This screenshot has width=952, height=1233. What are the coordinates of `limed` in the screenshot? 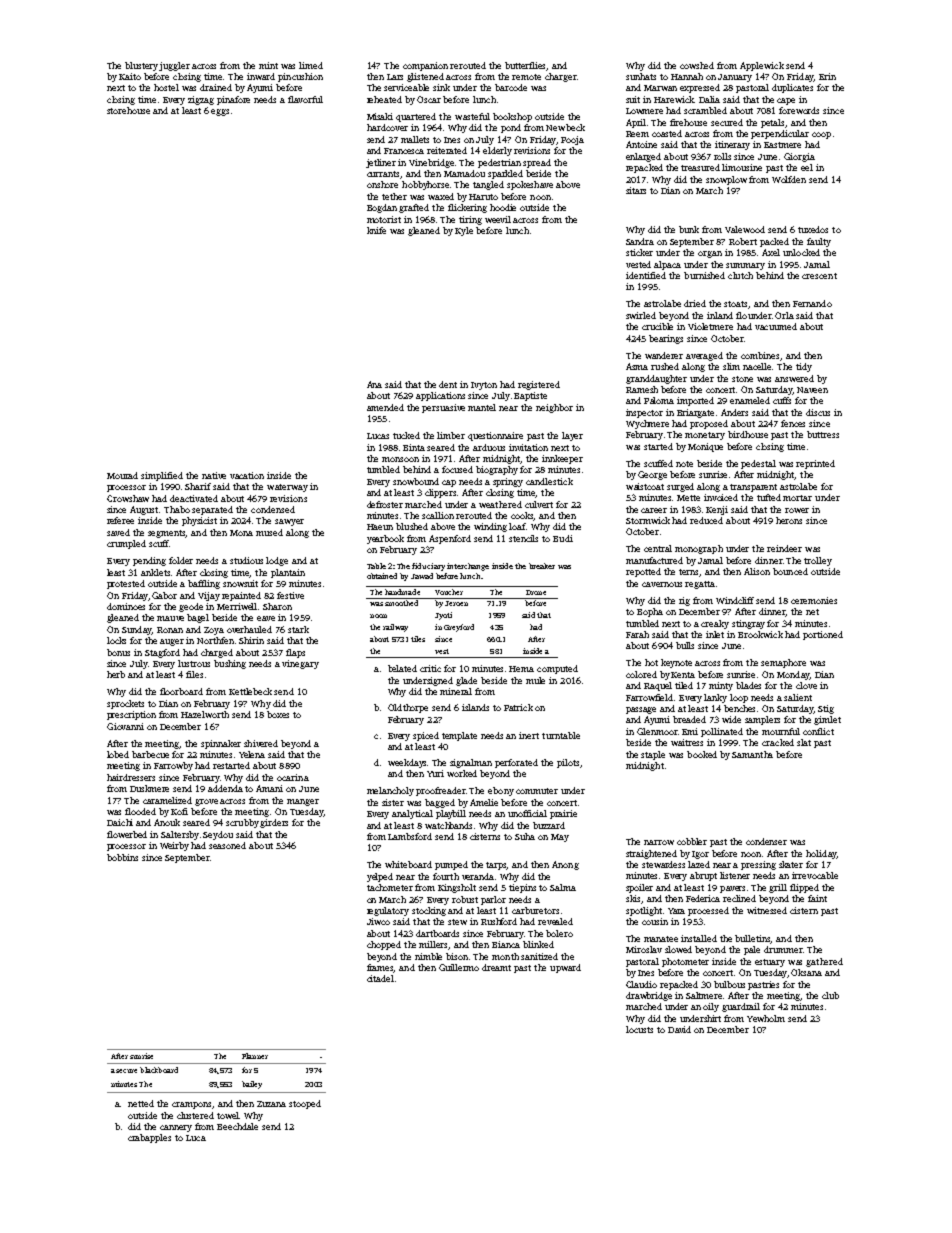 It's located at (311, 65).
